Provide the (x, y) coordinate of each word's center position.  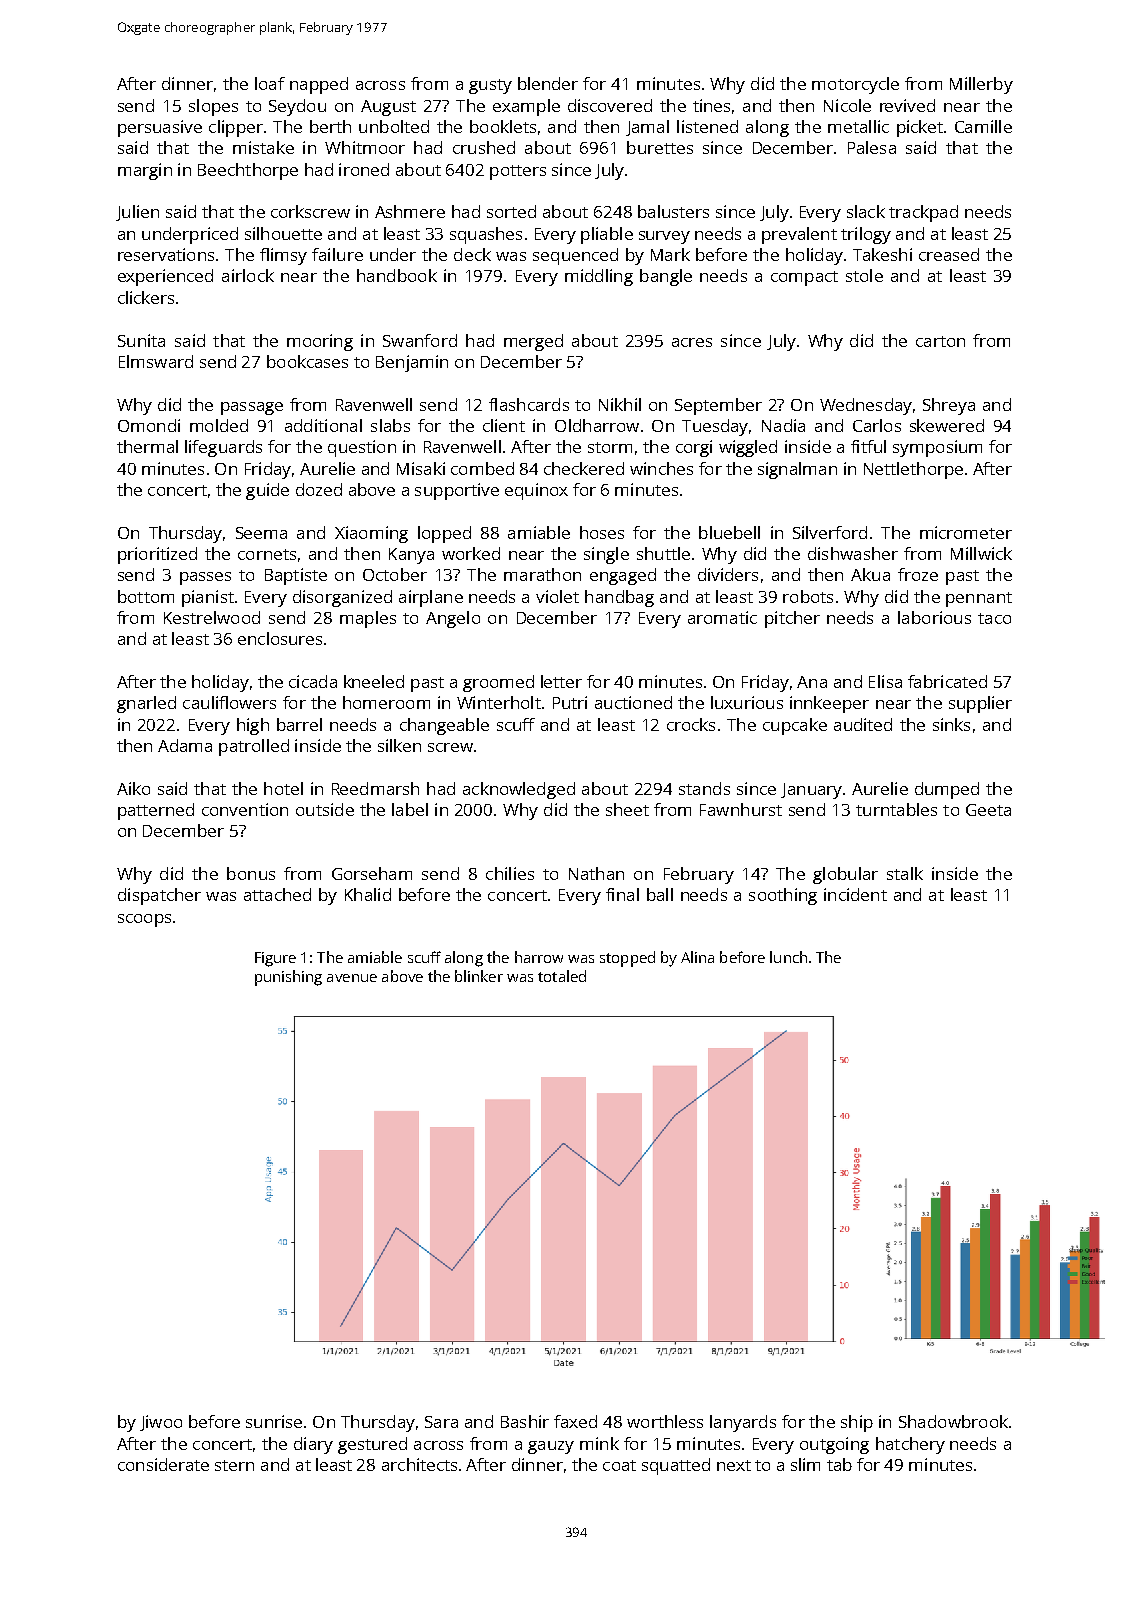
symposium (937, 448)
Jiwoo (161, 1423)
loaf (270, 83)
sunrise (274, 1421)
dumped (947, 790)
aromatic (722, 617)
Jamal (647, 128)
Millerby (981, 85)
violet (557, 596)
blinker (479, 976)
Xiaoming (371, 534)
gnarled (146, 704)
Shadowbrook (953, 1421)
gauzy (551, 1447)
